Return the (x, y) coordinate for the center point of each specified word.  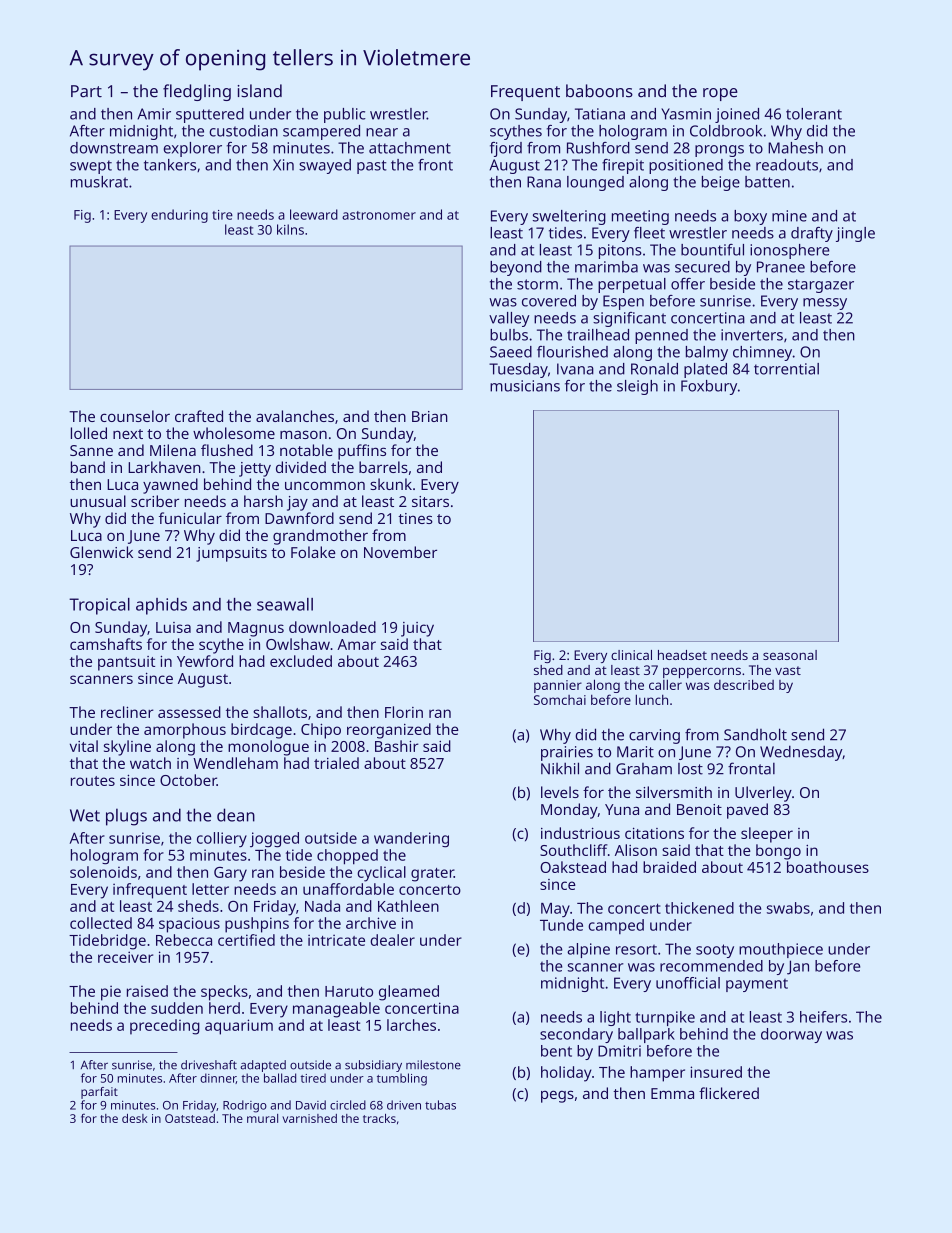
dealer (392, 940)
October (188, 780)
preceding (165, 1027)
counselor (135, 416)
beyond (516, 268)
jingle (855, 234)
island (260, 91)
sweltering (569, 217)
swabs (788, 908)
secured (702, 267)
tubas (440, 1105)
